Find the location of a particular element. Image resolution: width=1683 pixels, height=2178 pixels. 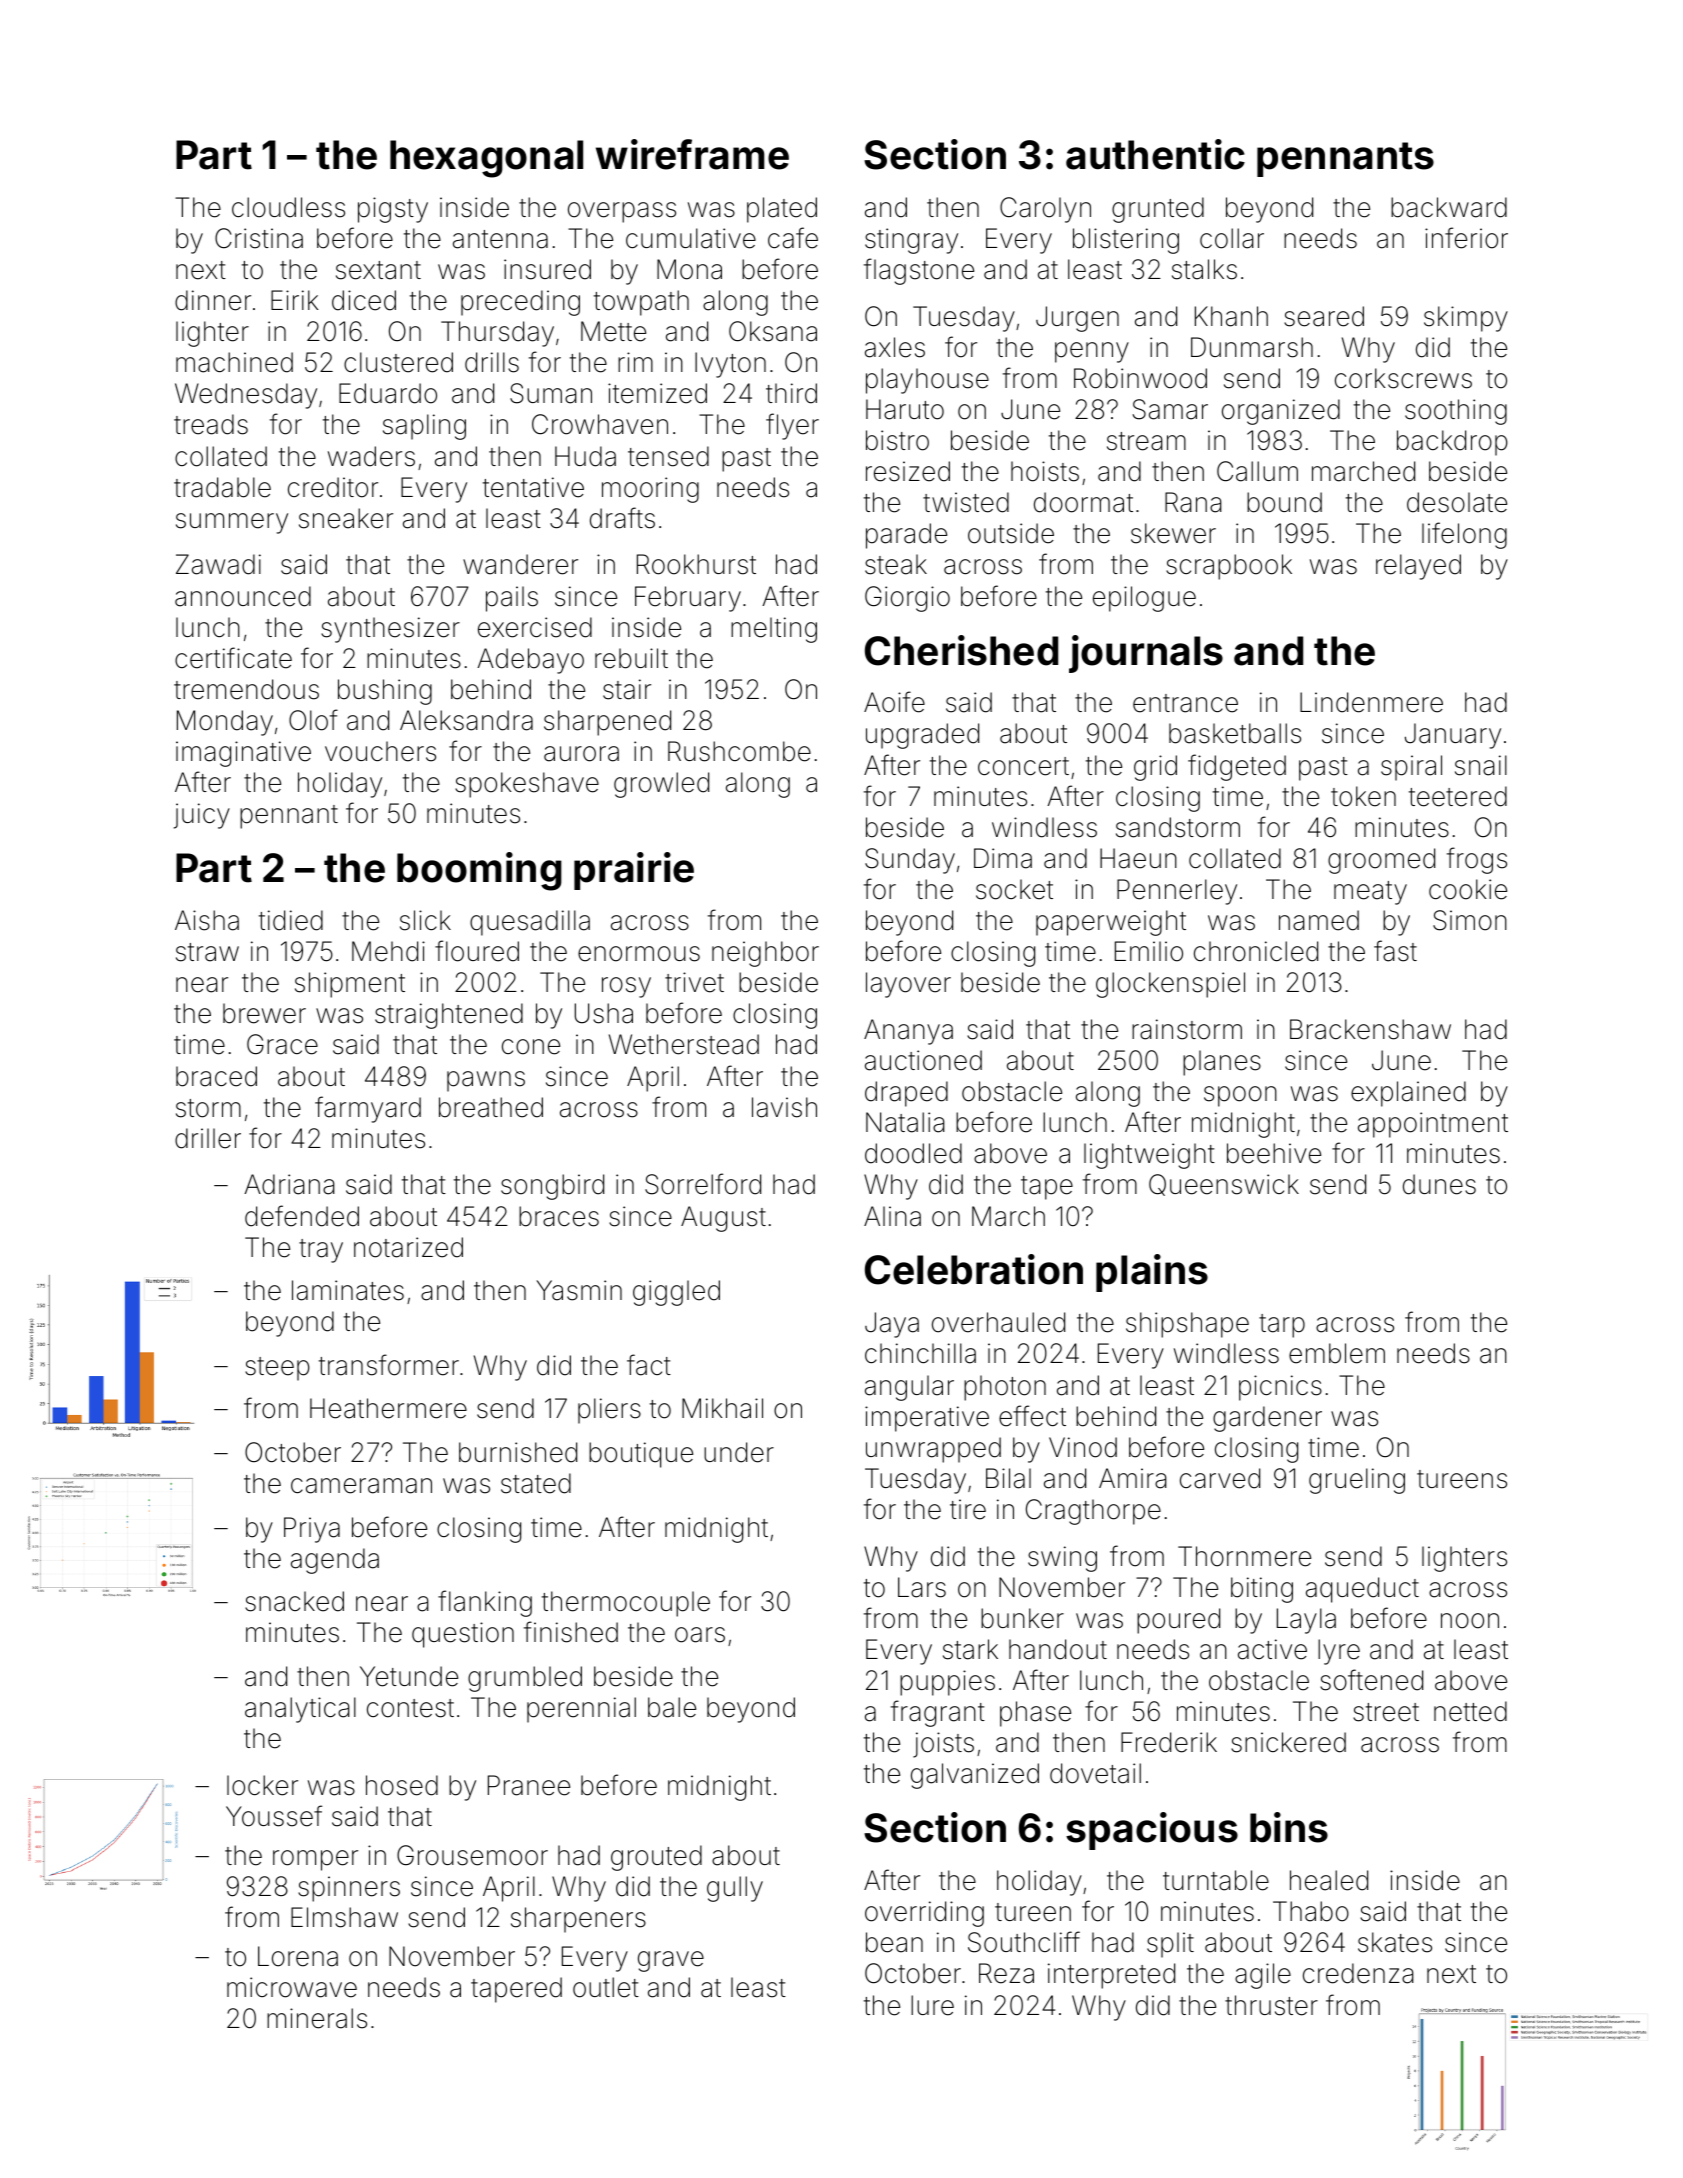

Lindenmere is located at coordinates (1371, 702).
